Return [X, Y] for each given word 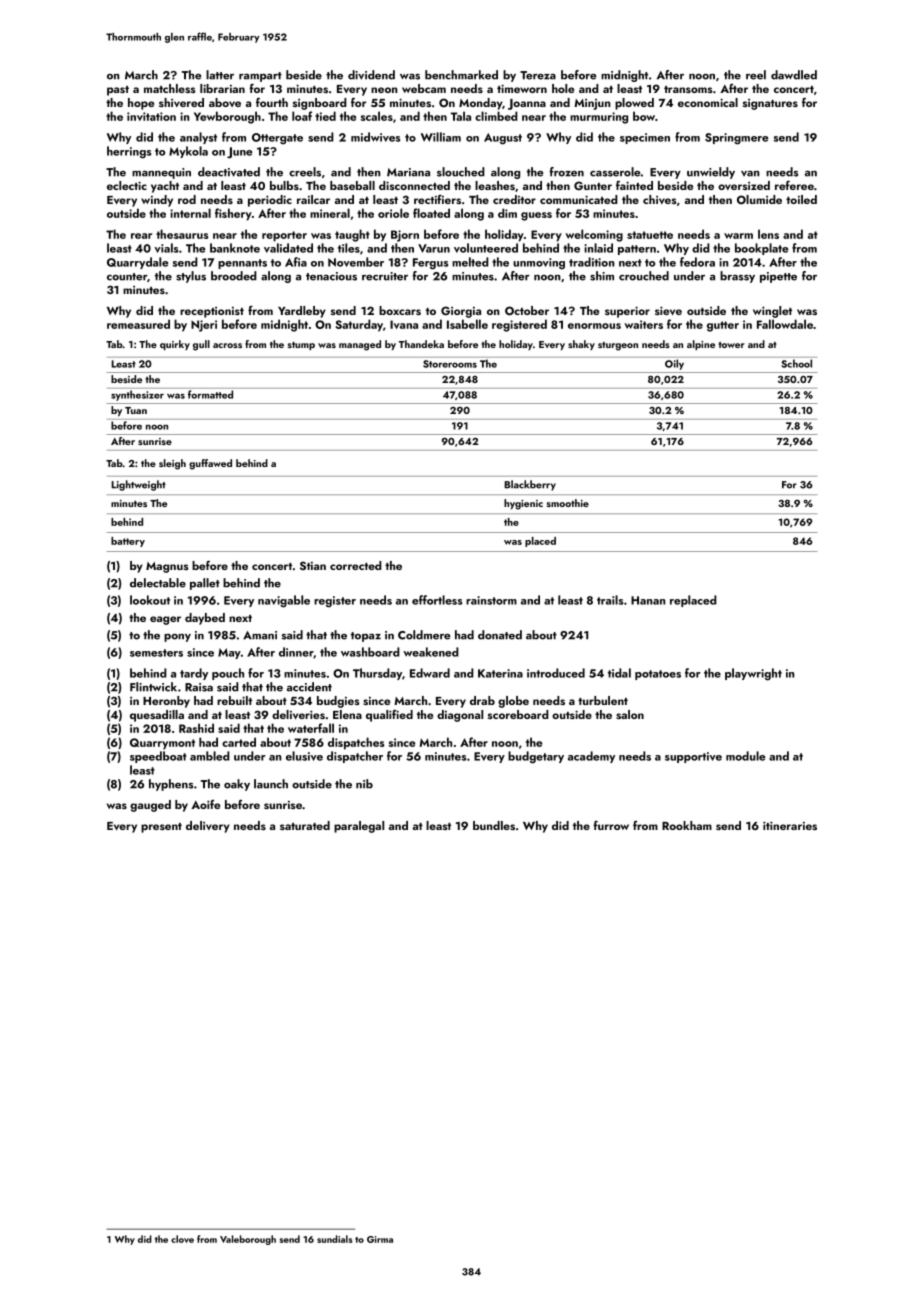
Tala [461, 116]
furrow [611, 825]
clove [182, 1239]
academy [591, 757]
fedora [697, 262]
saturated [305, 825]
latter [220, 75]
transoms [688, 89]
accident [309, 687]
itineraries [790, 825]
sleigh [172, 464]
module [746, 756]
